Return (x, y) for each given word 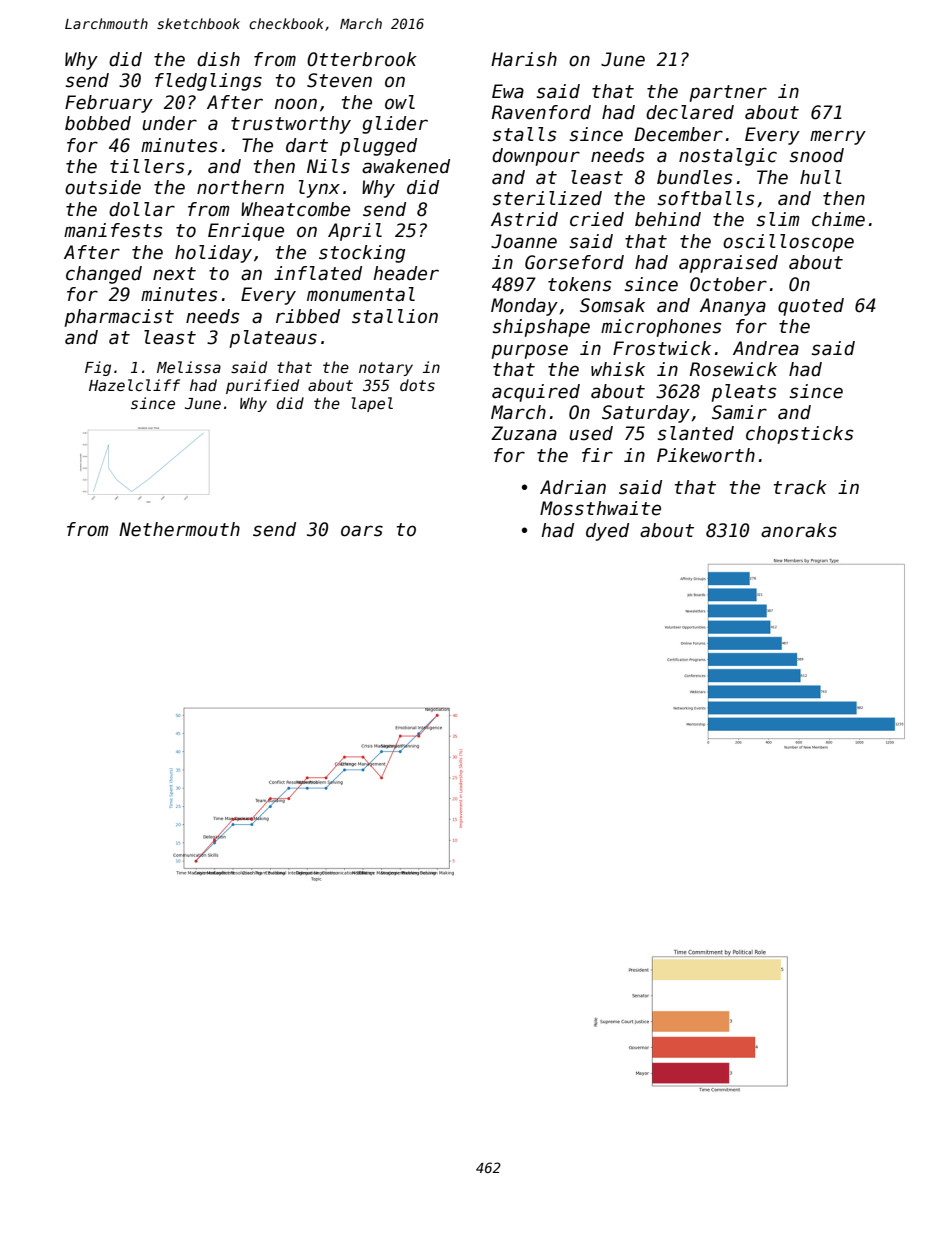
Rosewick (733, 369)
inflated (318, 273)
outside (103, 187)
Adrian (573, 487)
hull (821, 177)
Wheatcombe (295, 209)
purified (262, 386)
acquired (536, 393)
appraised (728, 264)
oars (362, 531)
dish (218, 59)
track (800, 487)
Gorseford (574, 262)
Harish (524, 59)
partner (728, 93)
